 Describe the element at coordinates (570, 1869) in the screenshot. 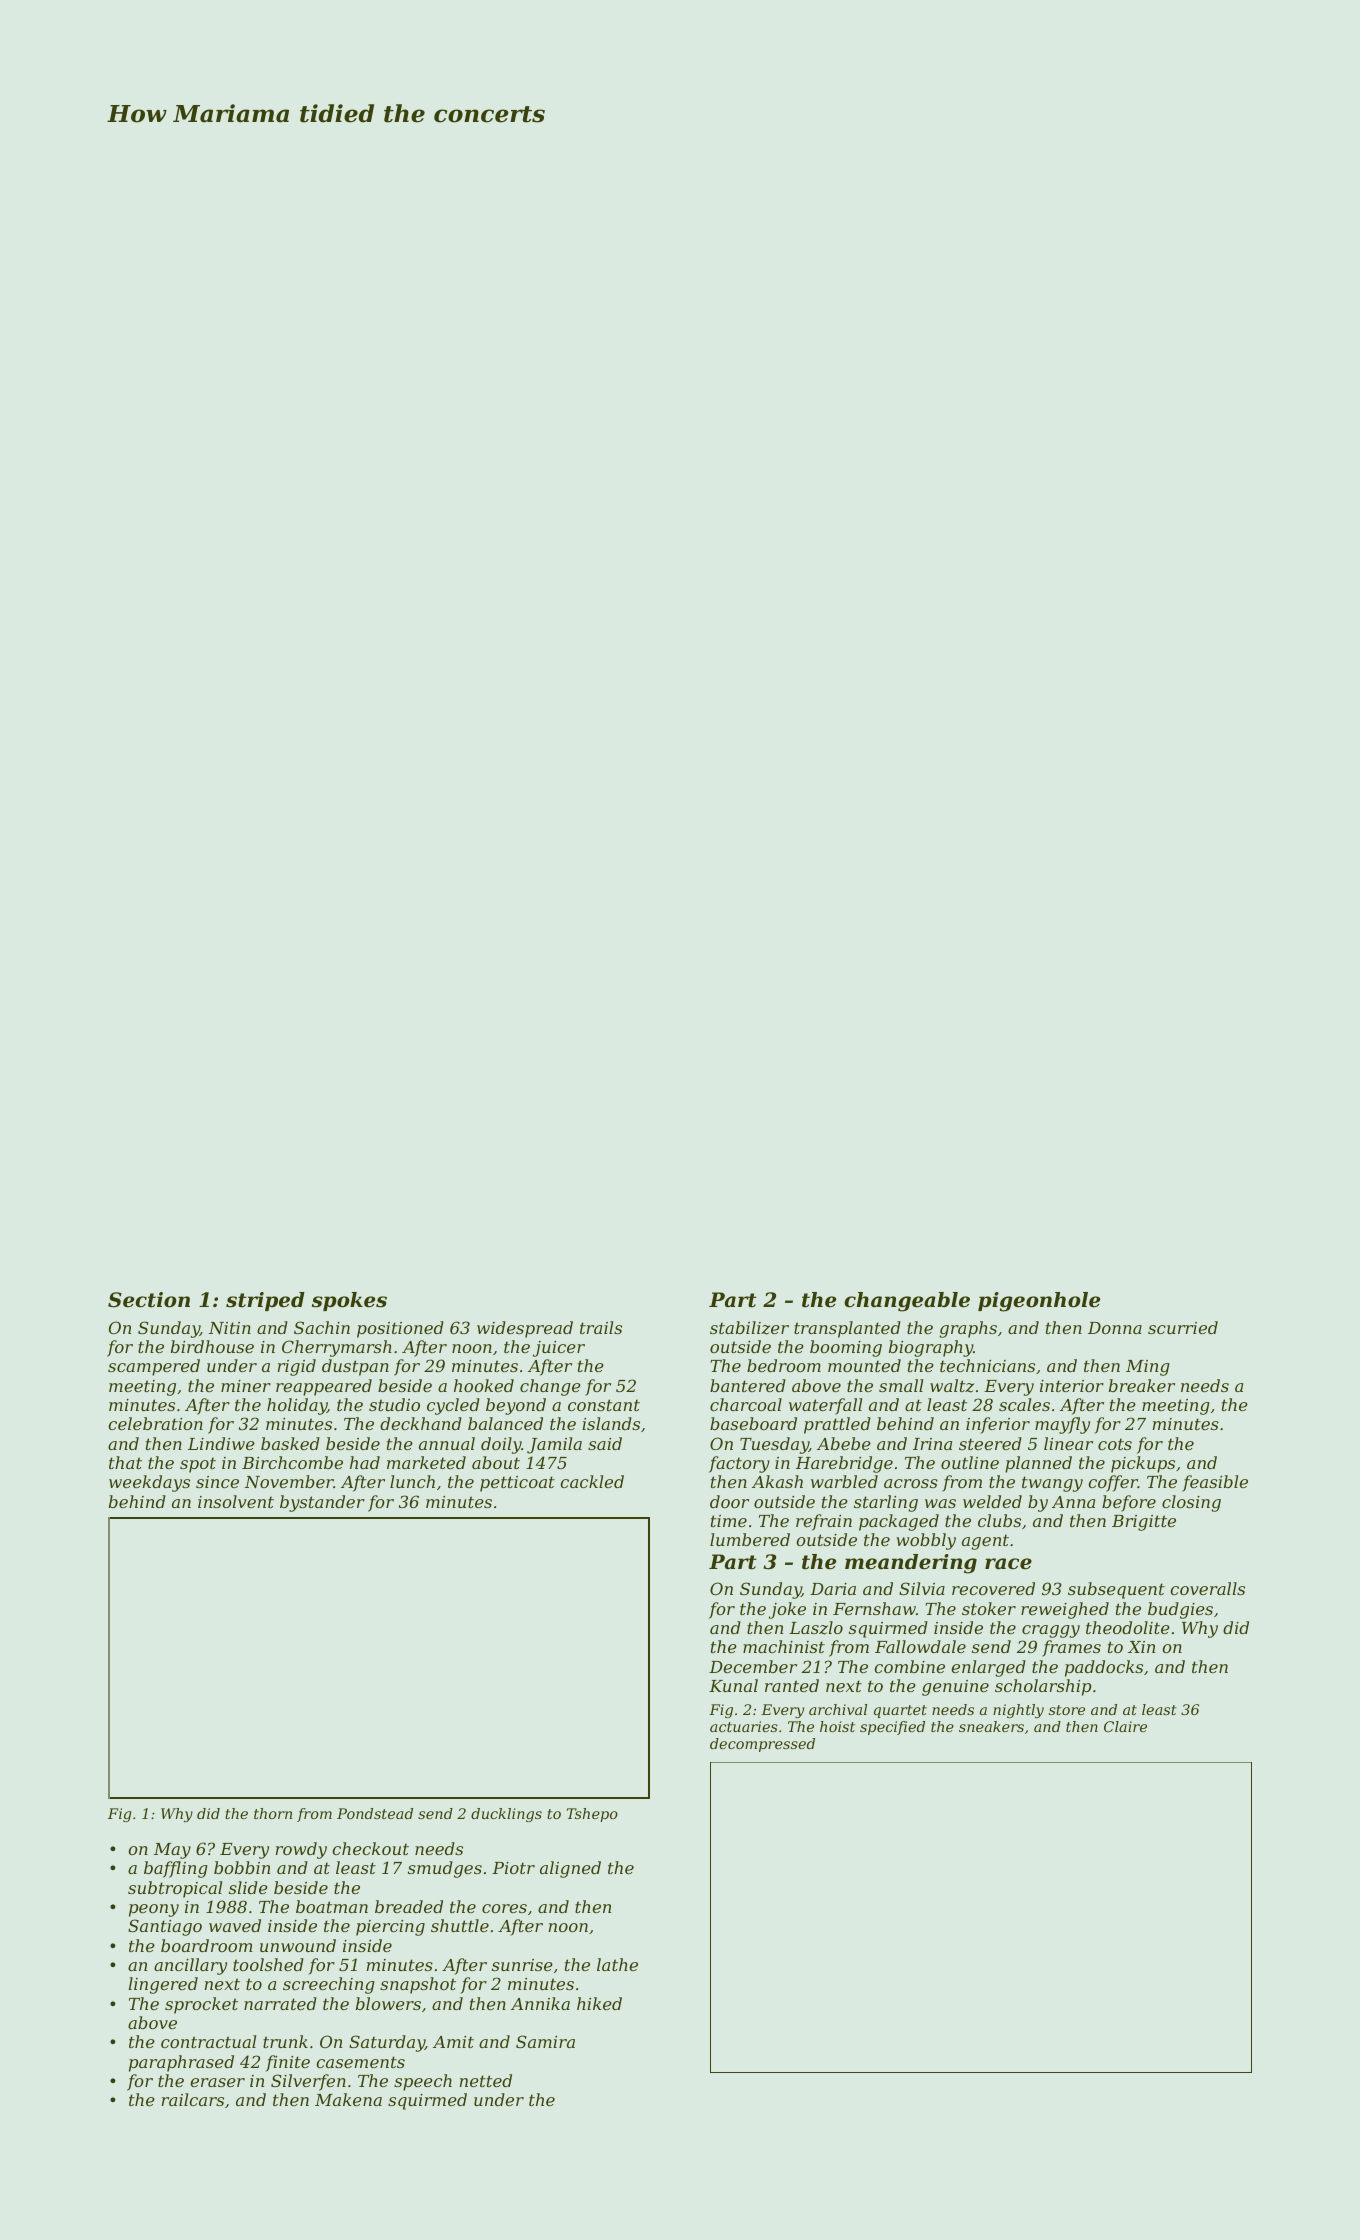

I see `aligned` at that location.
